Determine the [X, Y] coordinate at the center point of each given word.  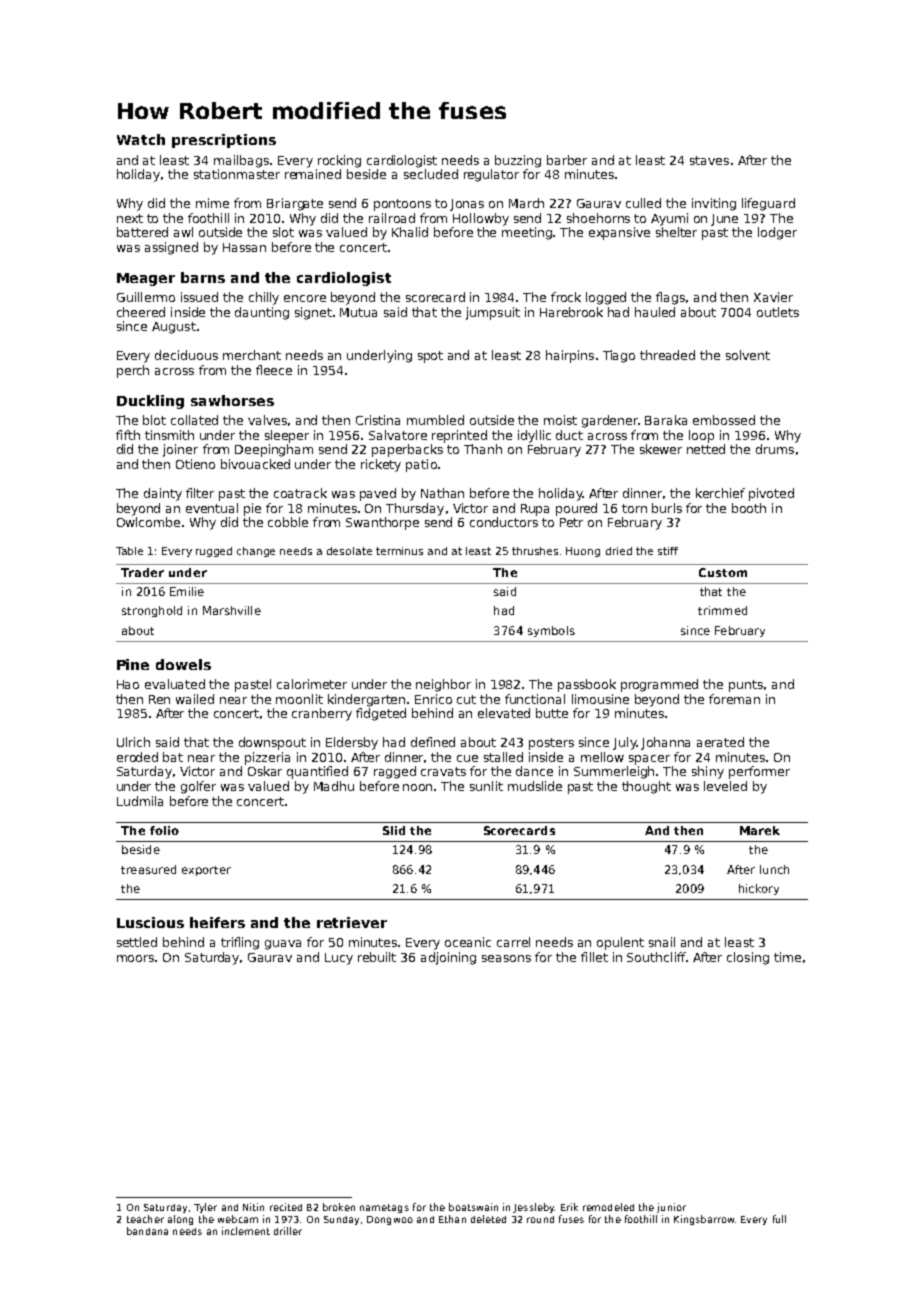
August [174, 328]
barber [567, 160]
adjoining [448, 958]
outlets [778, 312]
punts [746, 686]
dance [534, 771]
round [540, 1219]
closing [748, 958]
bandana [147, 1231]
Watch [141, 139]
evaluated [175, 684]
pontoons [402, 205]
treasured [148, 869]
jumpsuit [493, 313]
